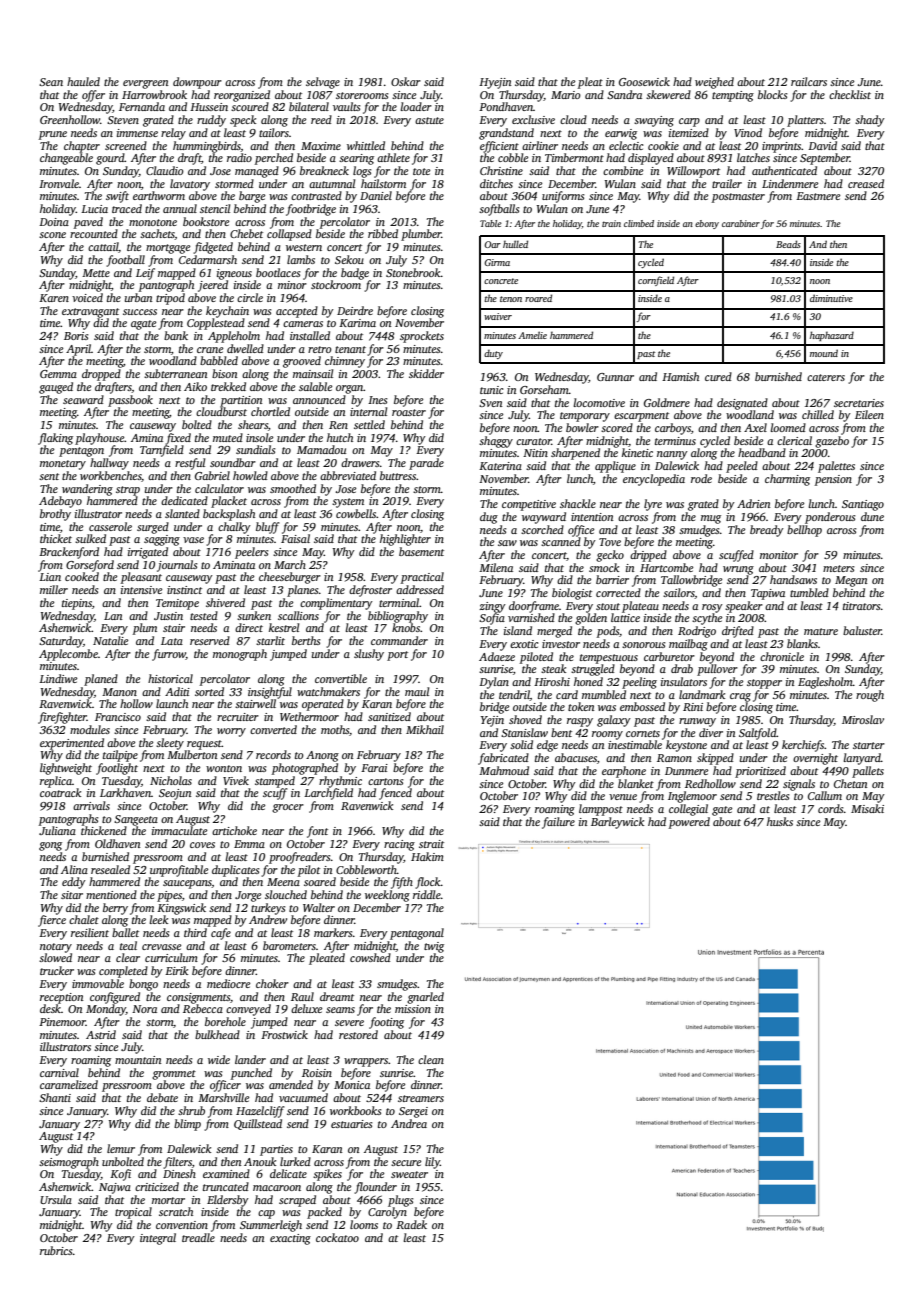  I want to click on exacting, so click(290, 1239).
